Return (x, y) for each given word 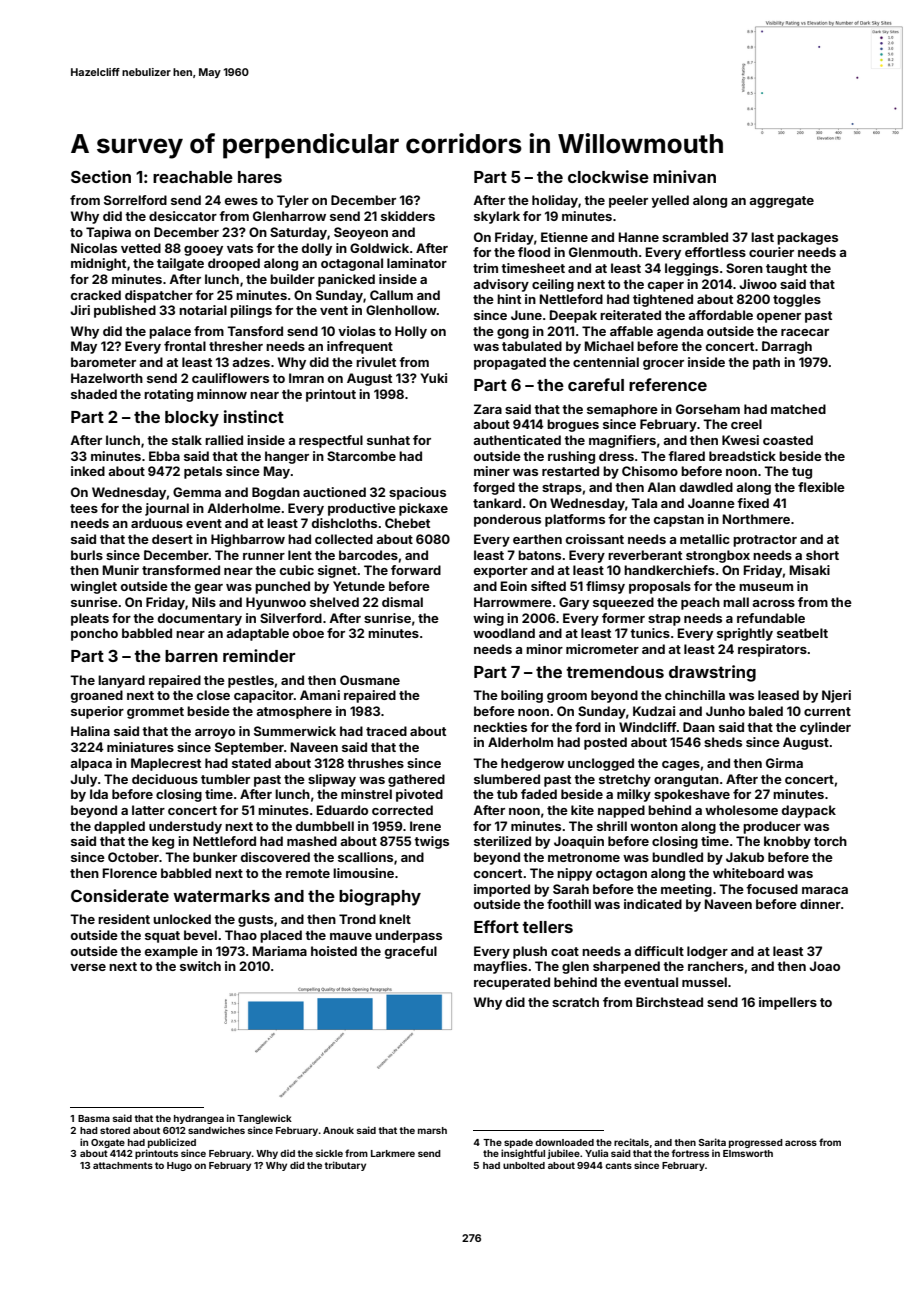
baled (766, 711)
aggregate (781, 202)
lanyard (121, 681)
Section (101, 176)
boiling (522, 696)
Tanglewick (264, 1119)
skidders (408, 216)
